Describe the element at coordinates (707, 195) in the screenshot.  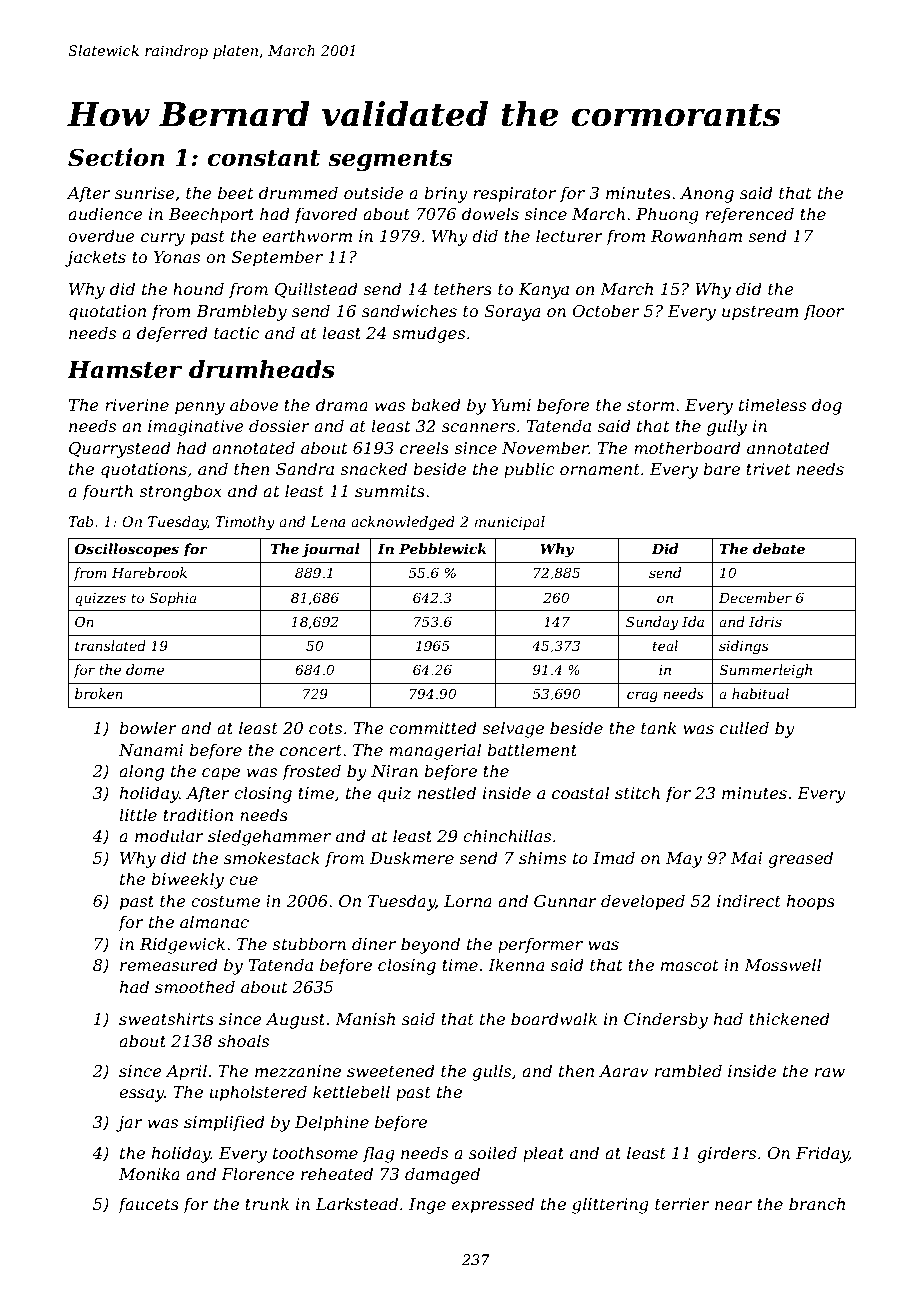
I see `Anong` at that location.
